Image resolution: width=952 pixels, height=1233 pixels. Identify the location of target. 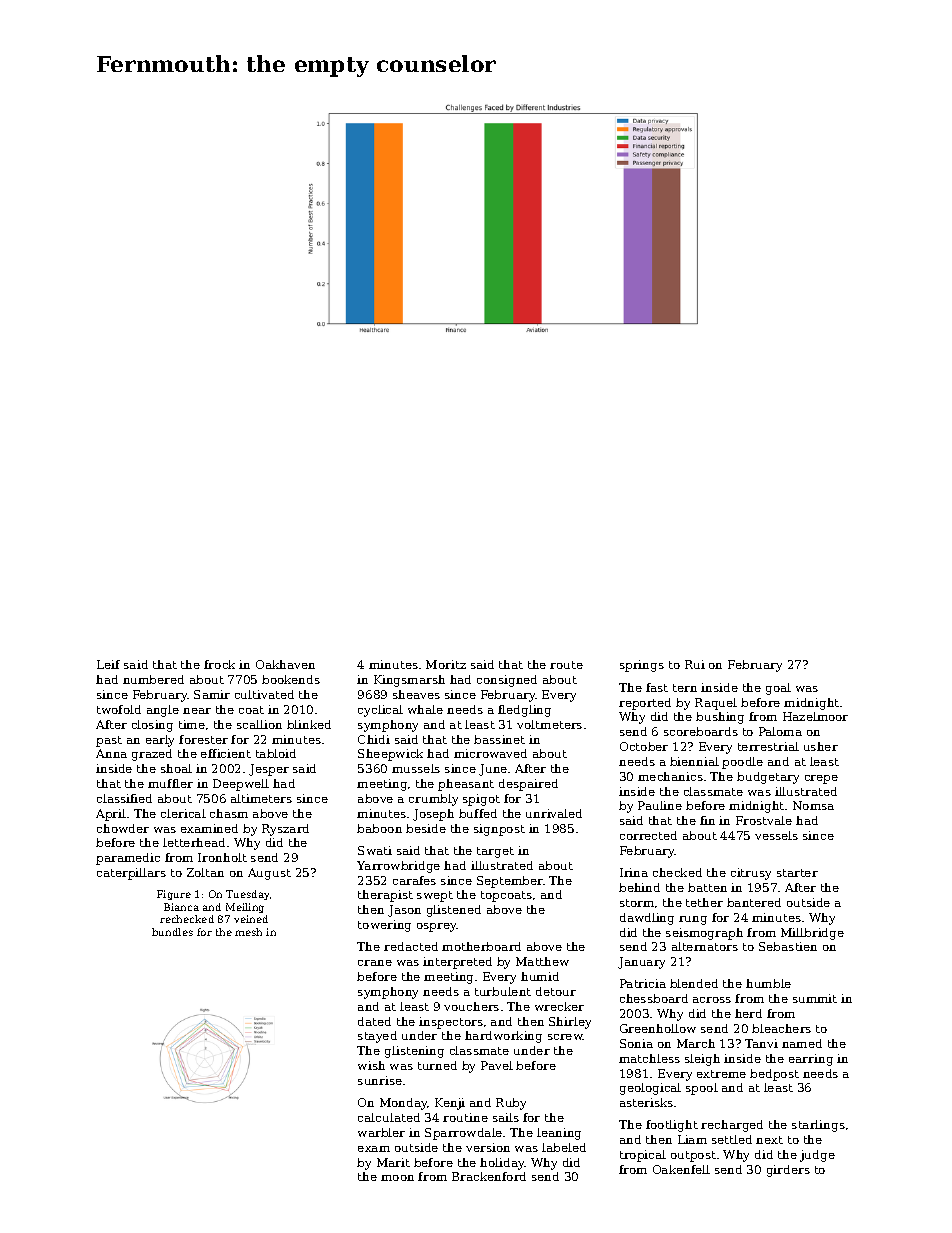
(495, 852).
